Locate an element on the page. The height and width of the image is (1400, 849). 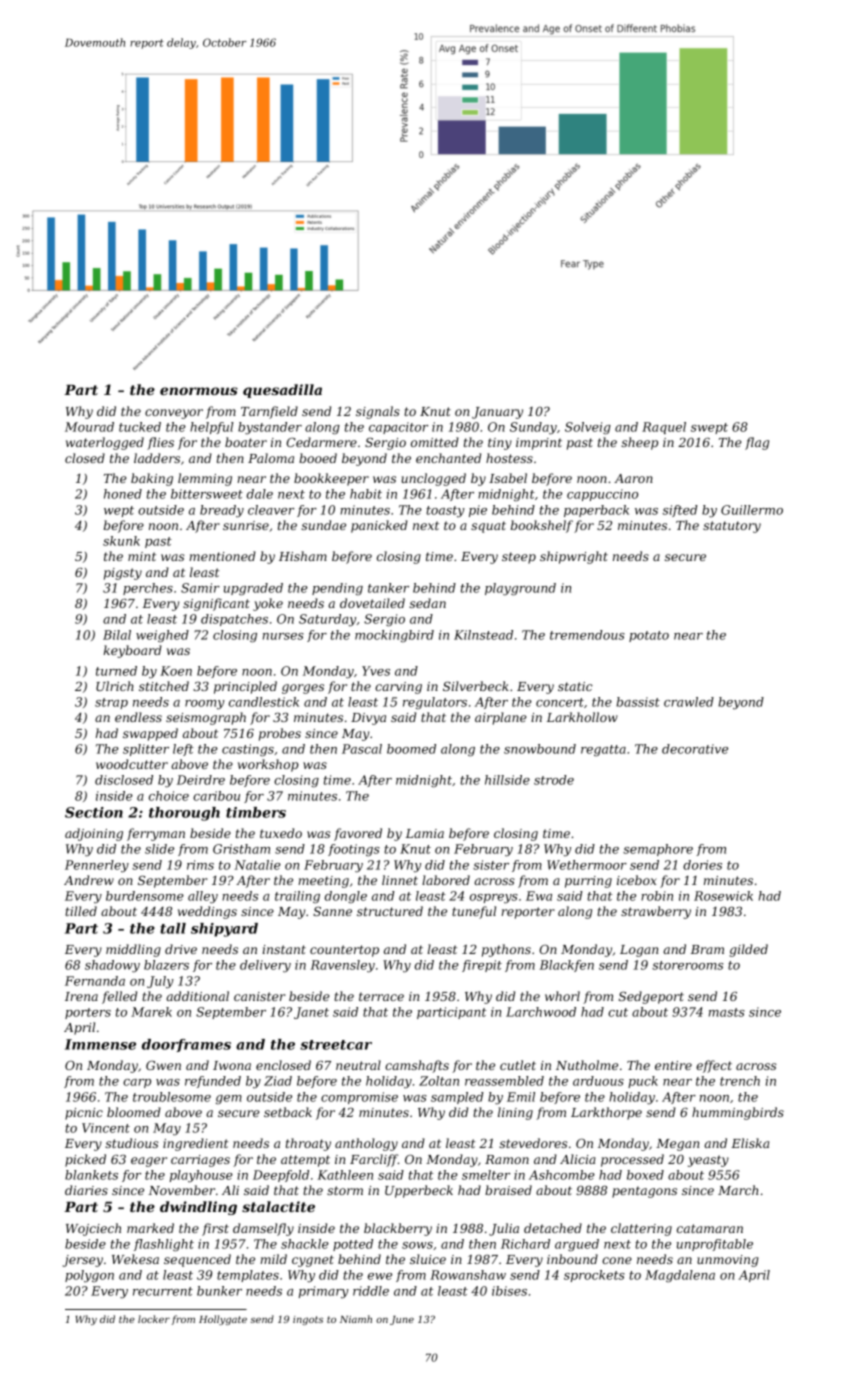
Pascal is located at coordinates (362, 749).
